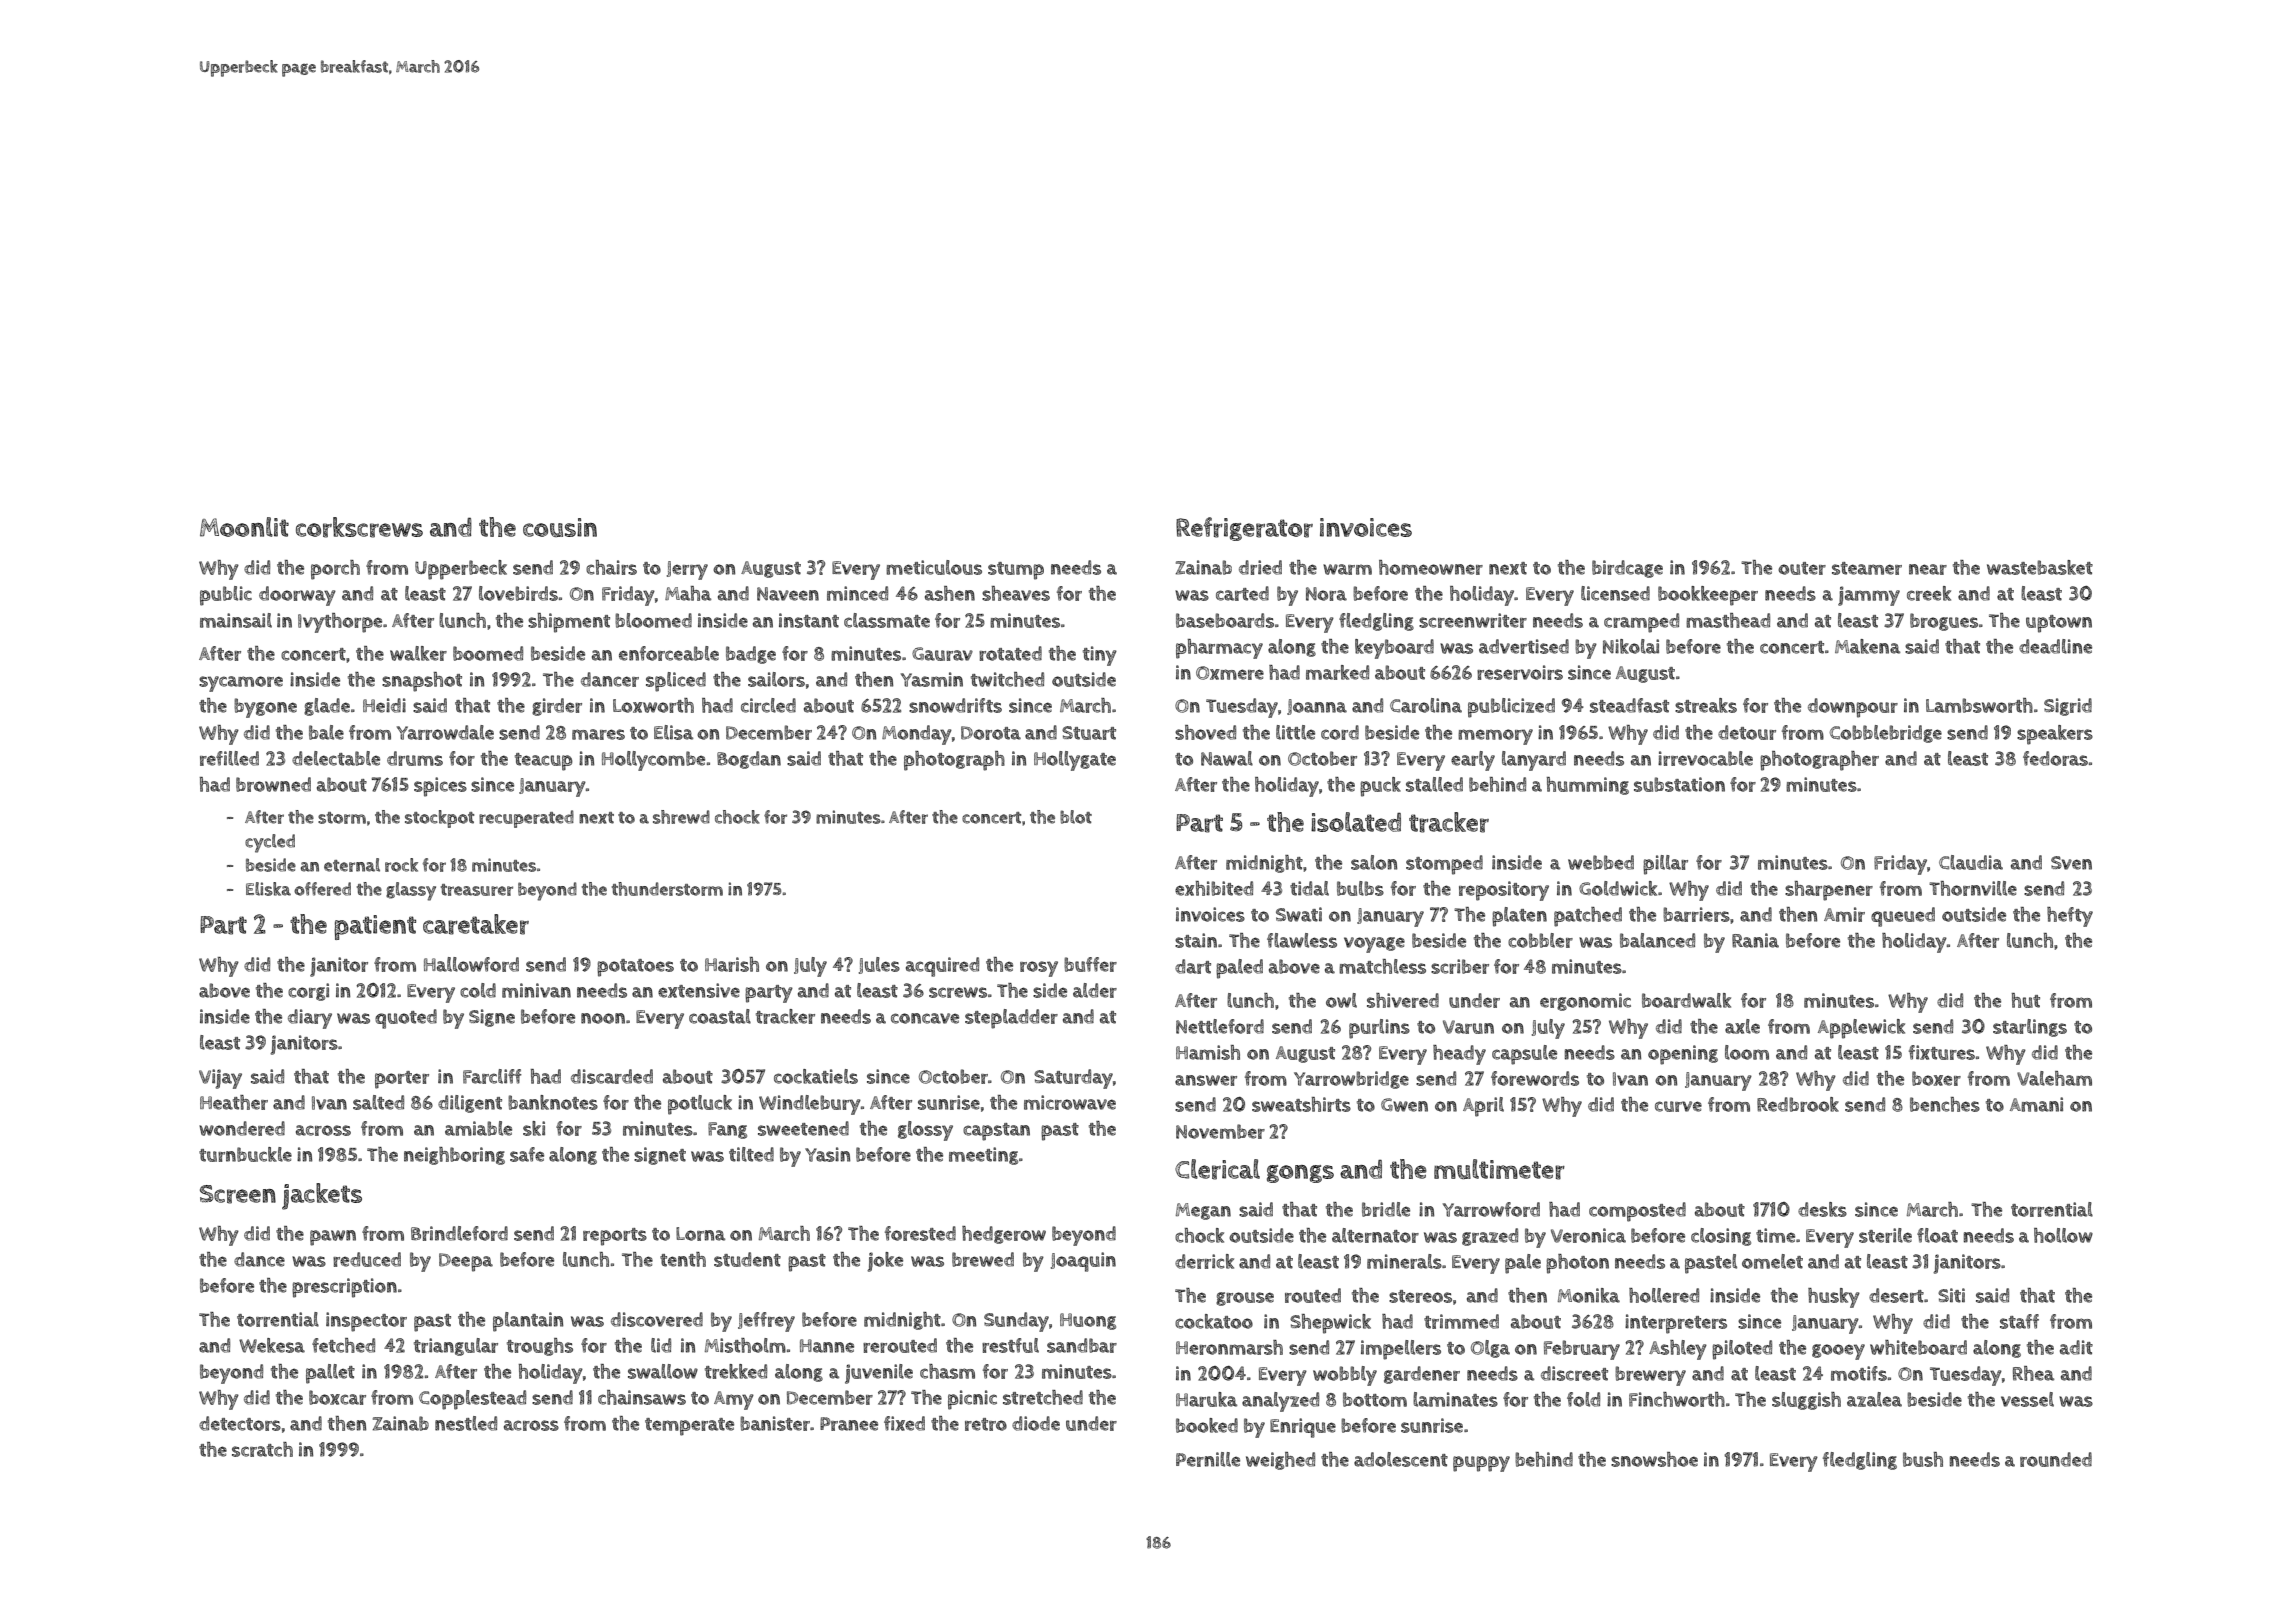 This screenshot has height=1620, width=2292. Describe the element at coordinates (1016, 1322) in the screenshot. I see `Sunday` at that location.
